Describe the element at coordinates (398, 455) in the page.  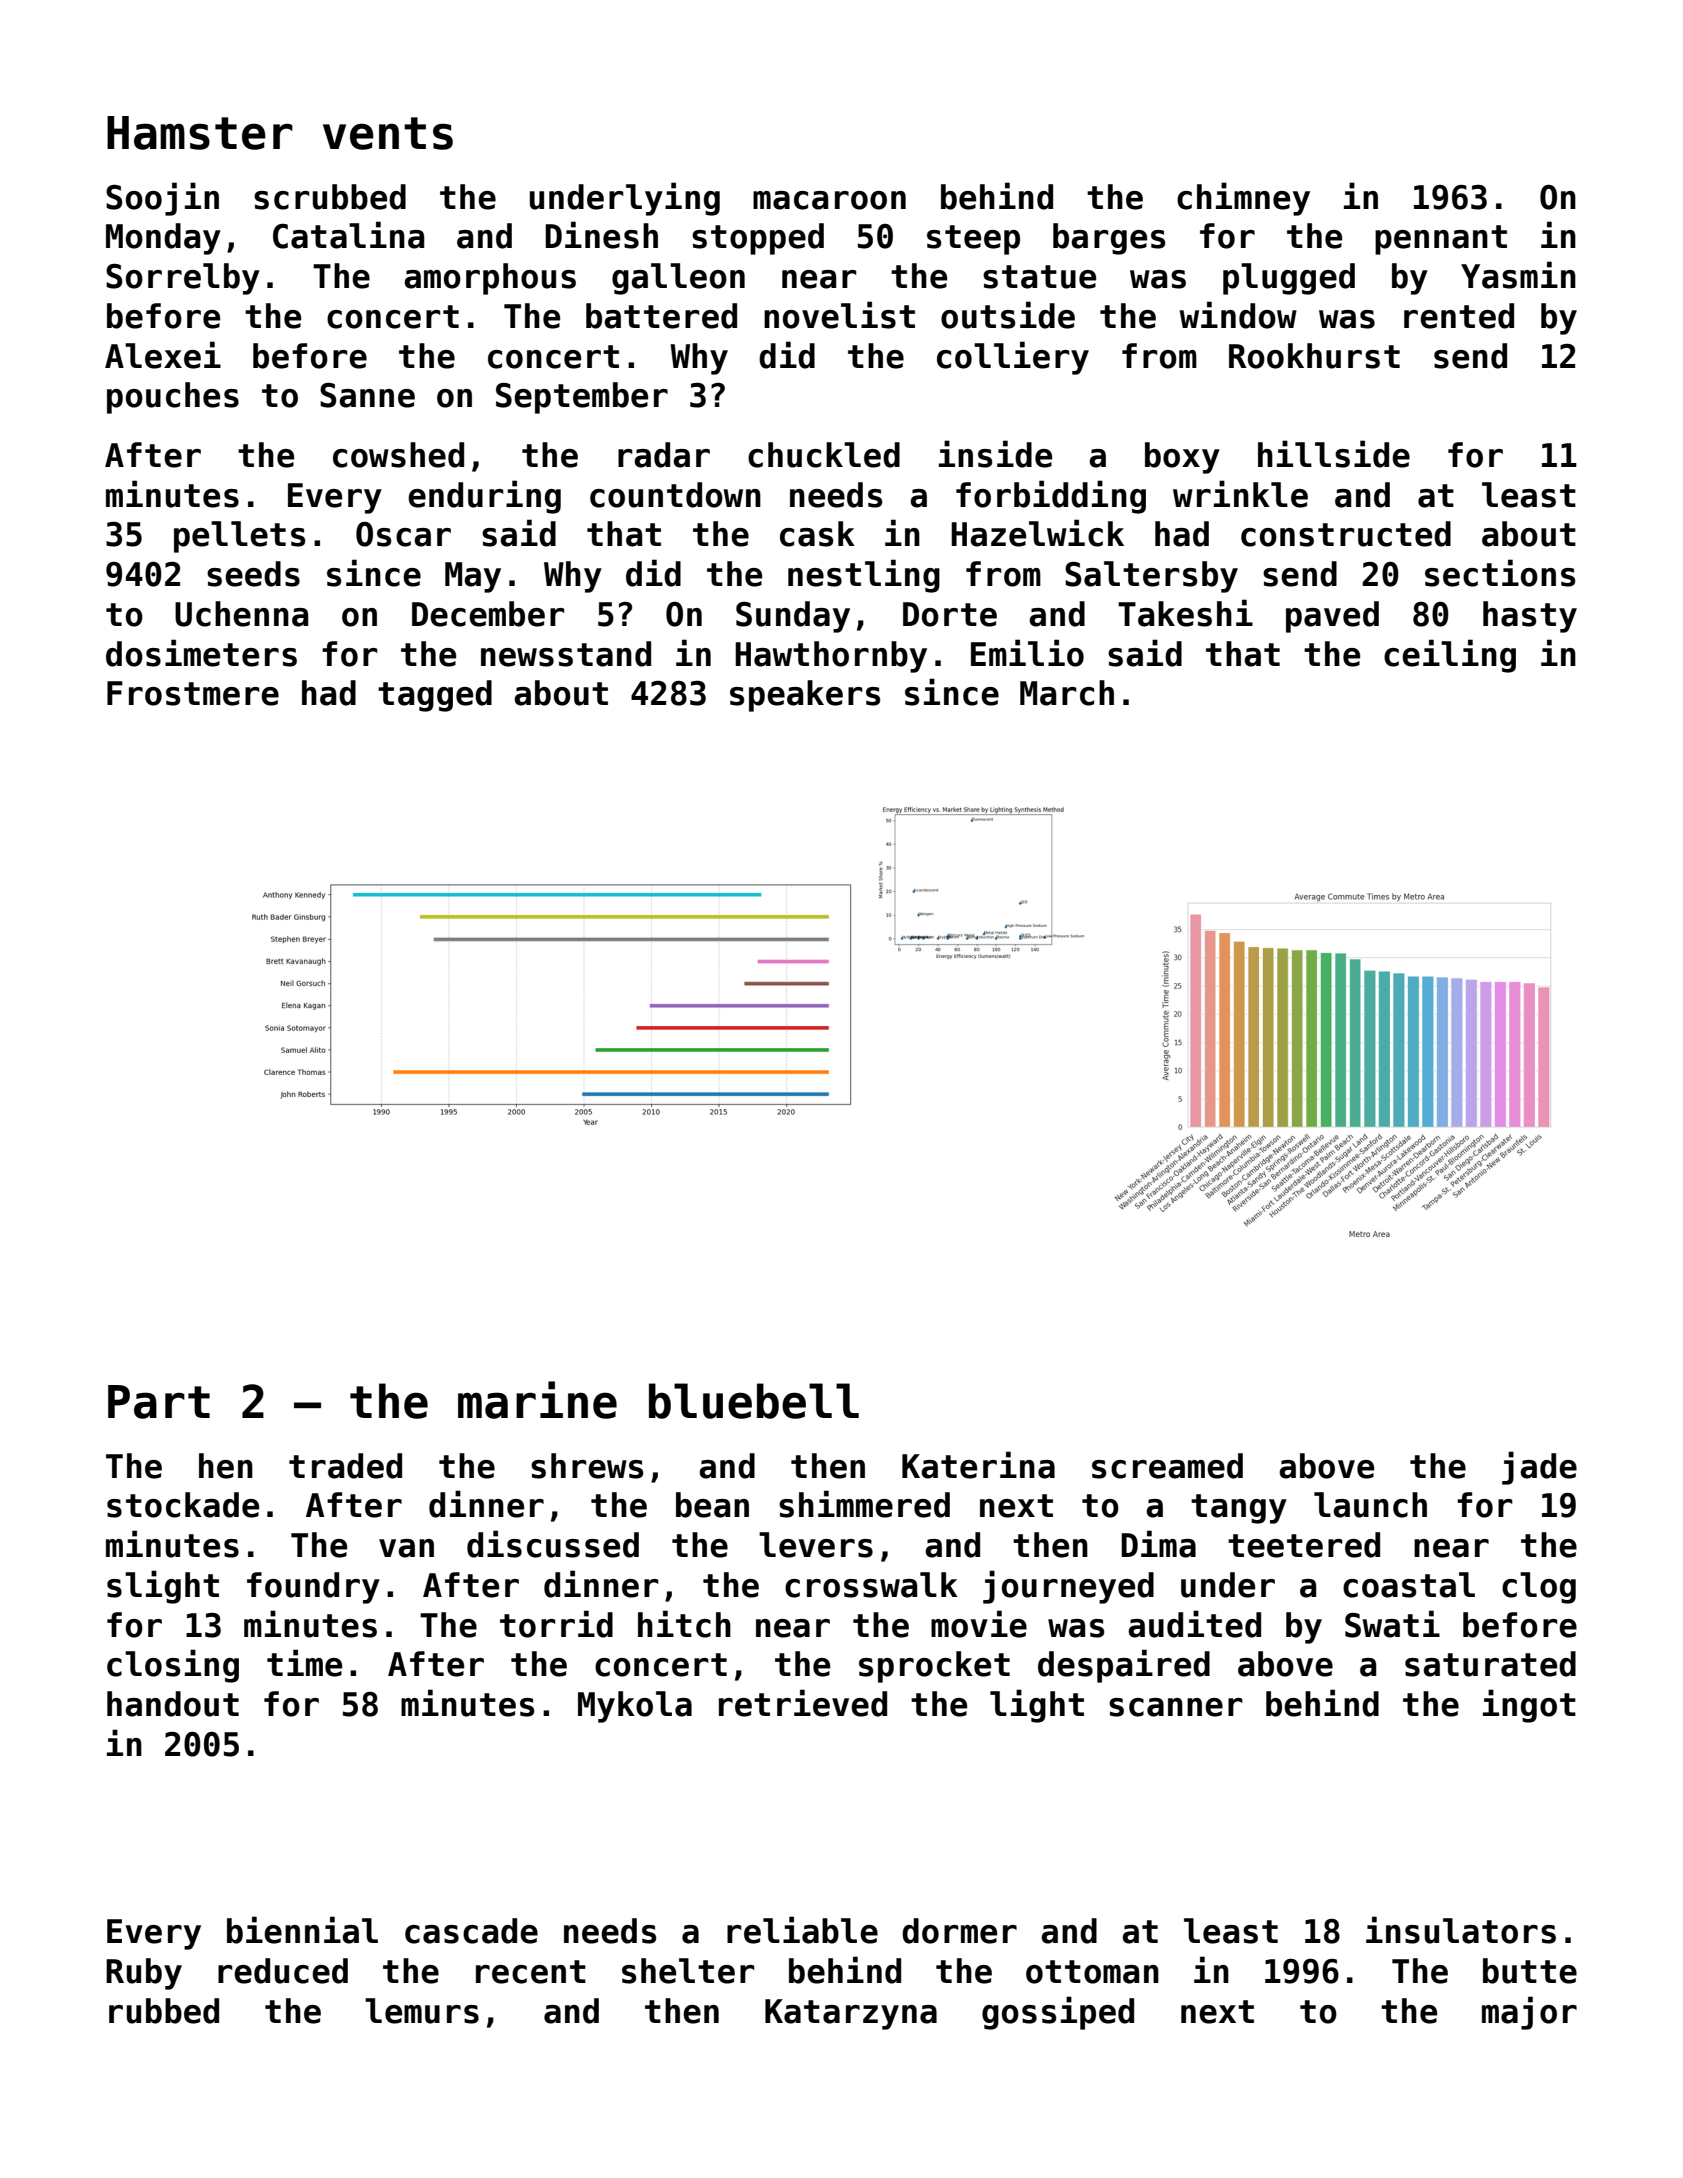
I see `cowshed` at that location.
